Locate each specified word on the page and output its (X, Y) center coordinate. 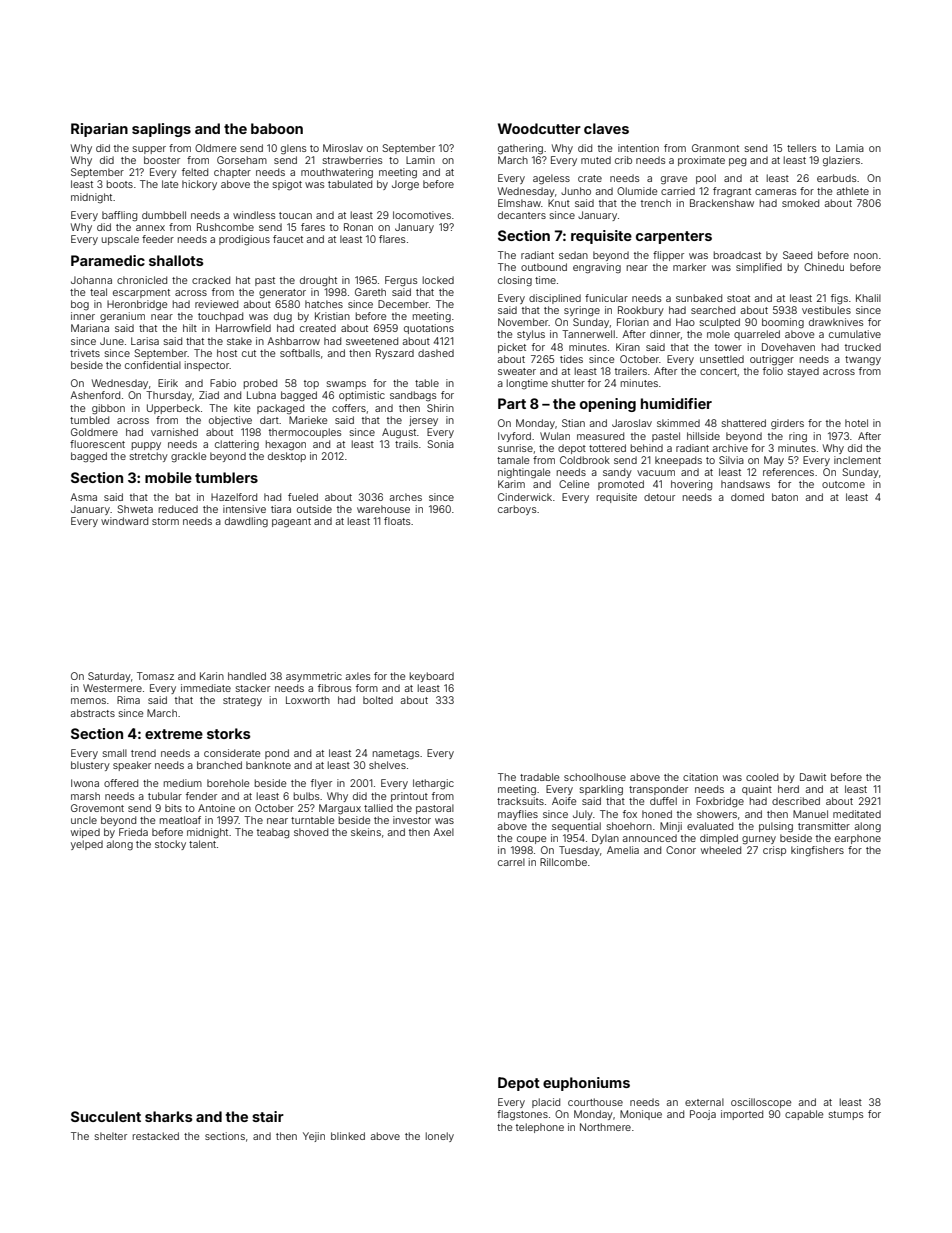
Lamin (420, 160)
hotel (856, 423)
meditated (857, 814)
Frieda (133, 832)
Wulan (555, 436)
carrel (511, 862)
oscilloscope (761, 1103)
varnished (174, 432)
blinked (348, 1136)
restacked (156, 1136)
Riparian (99, 130)
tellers (801, 148)
